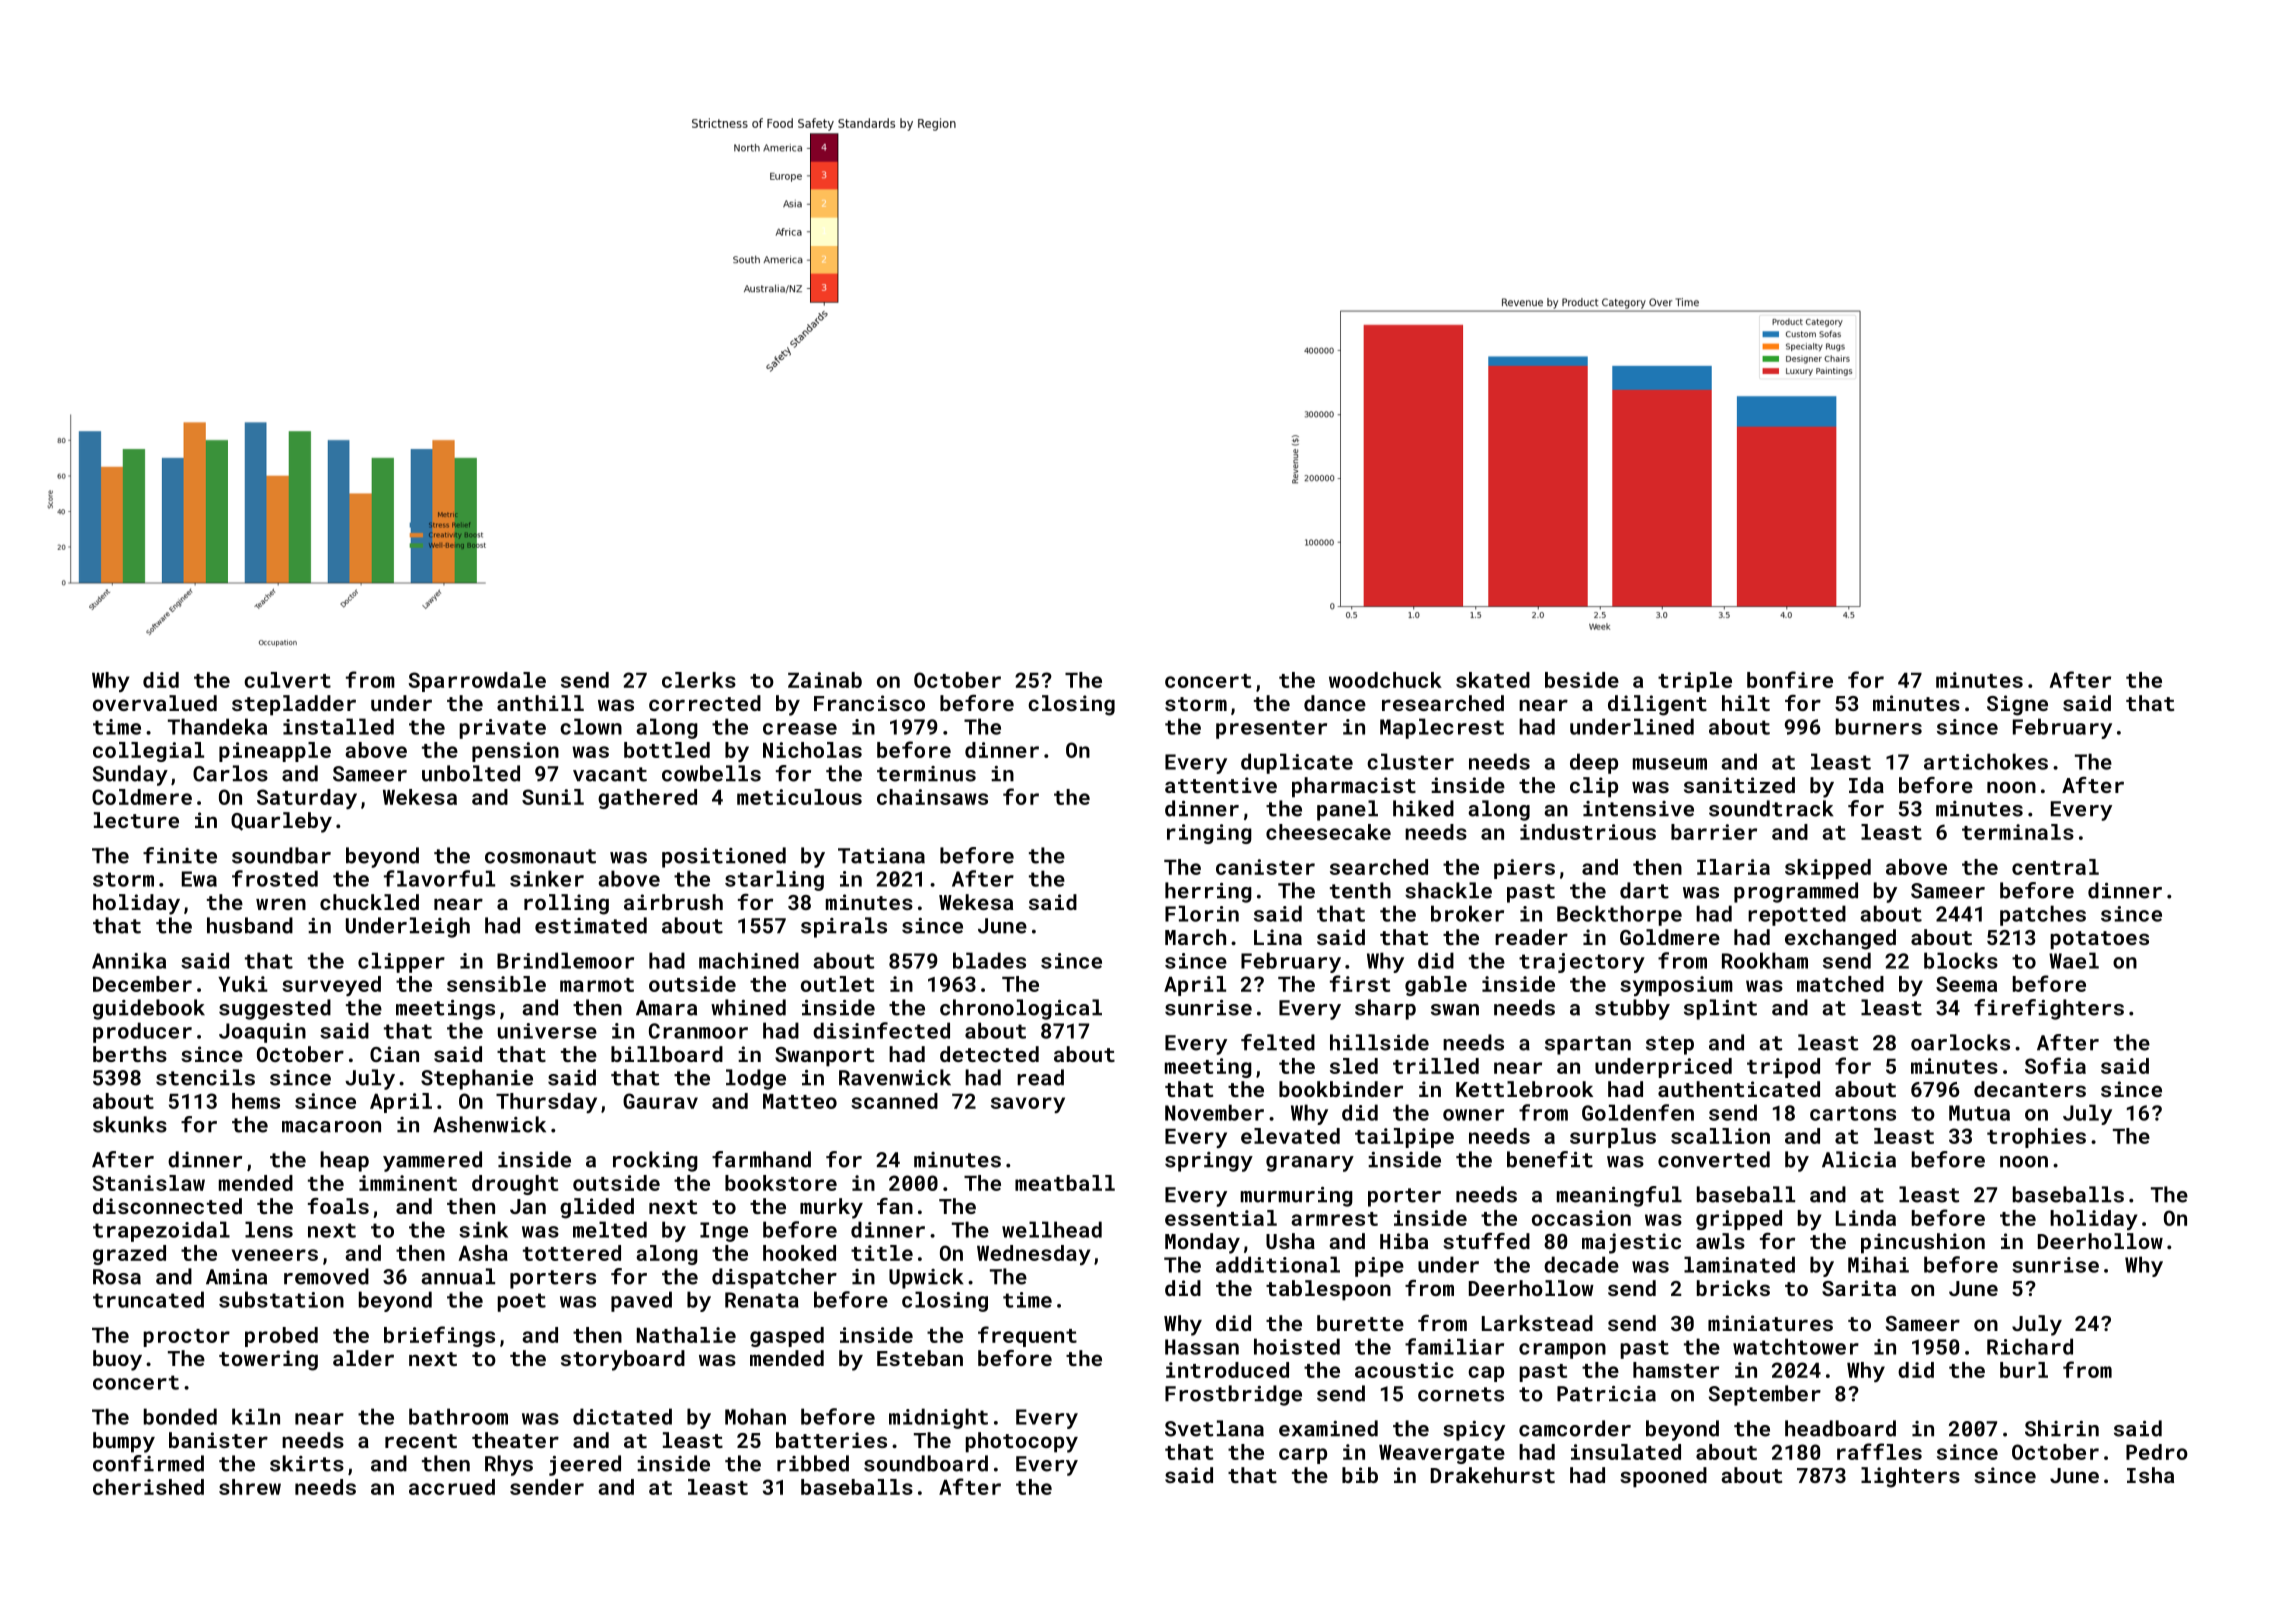  Describe the element at coordinates (142, 797) in the document. I see `Coldmere` at that location.
